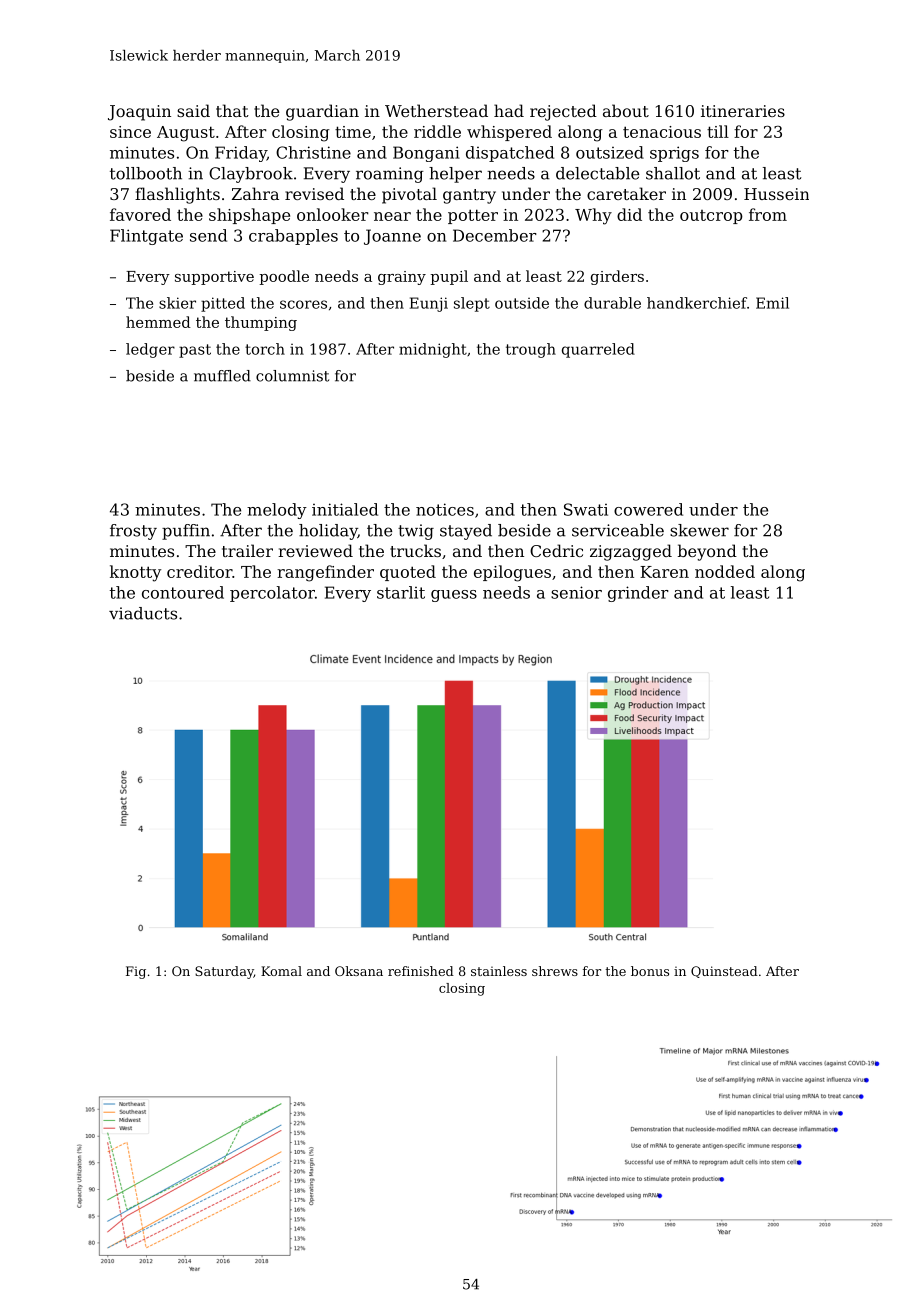 This screenshot has width=924, height=1314. I want to click on midnight, so click(433, 350).
